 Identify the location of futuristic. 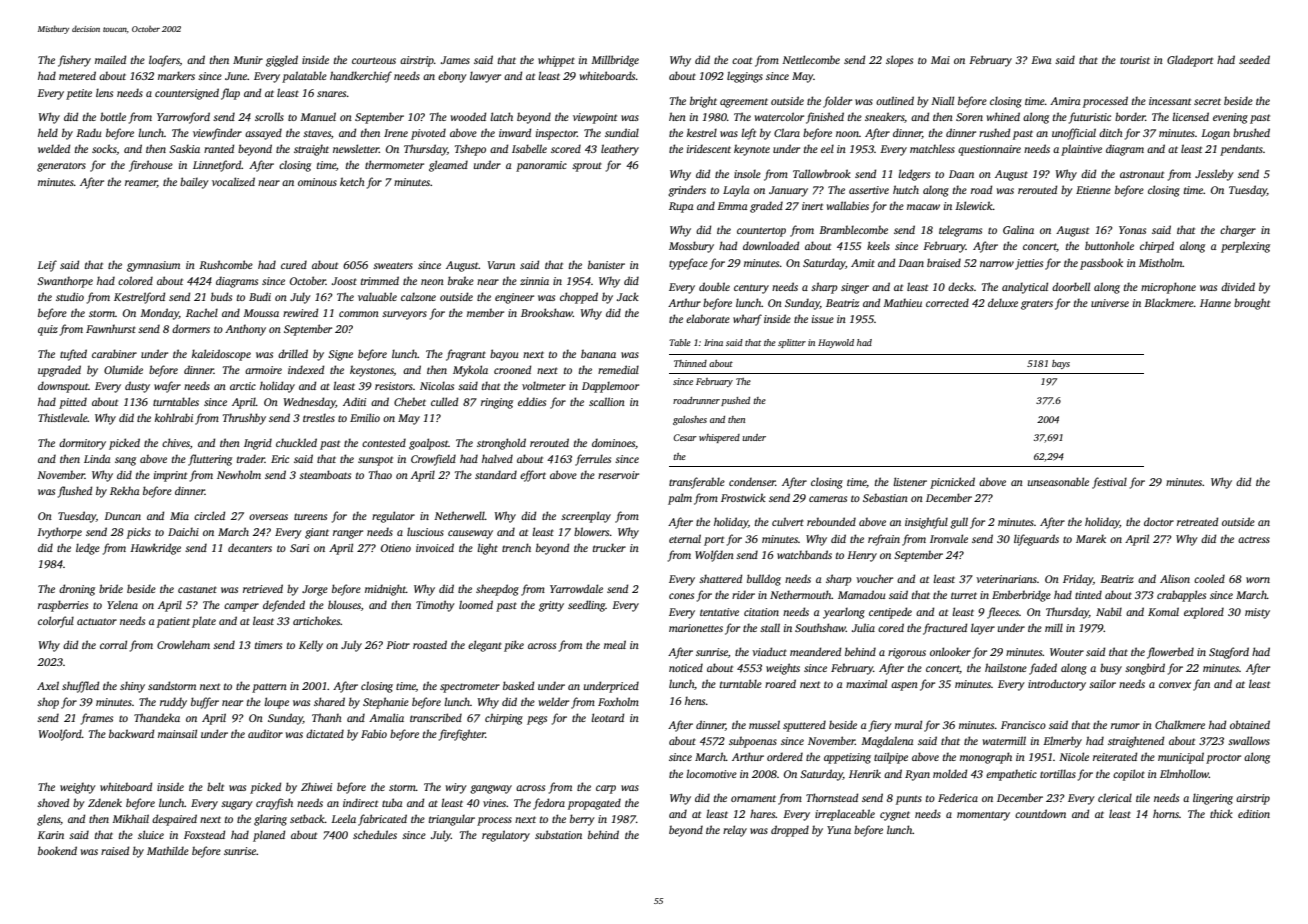
(1090, 118).
